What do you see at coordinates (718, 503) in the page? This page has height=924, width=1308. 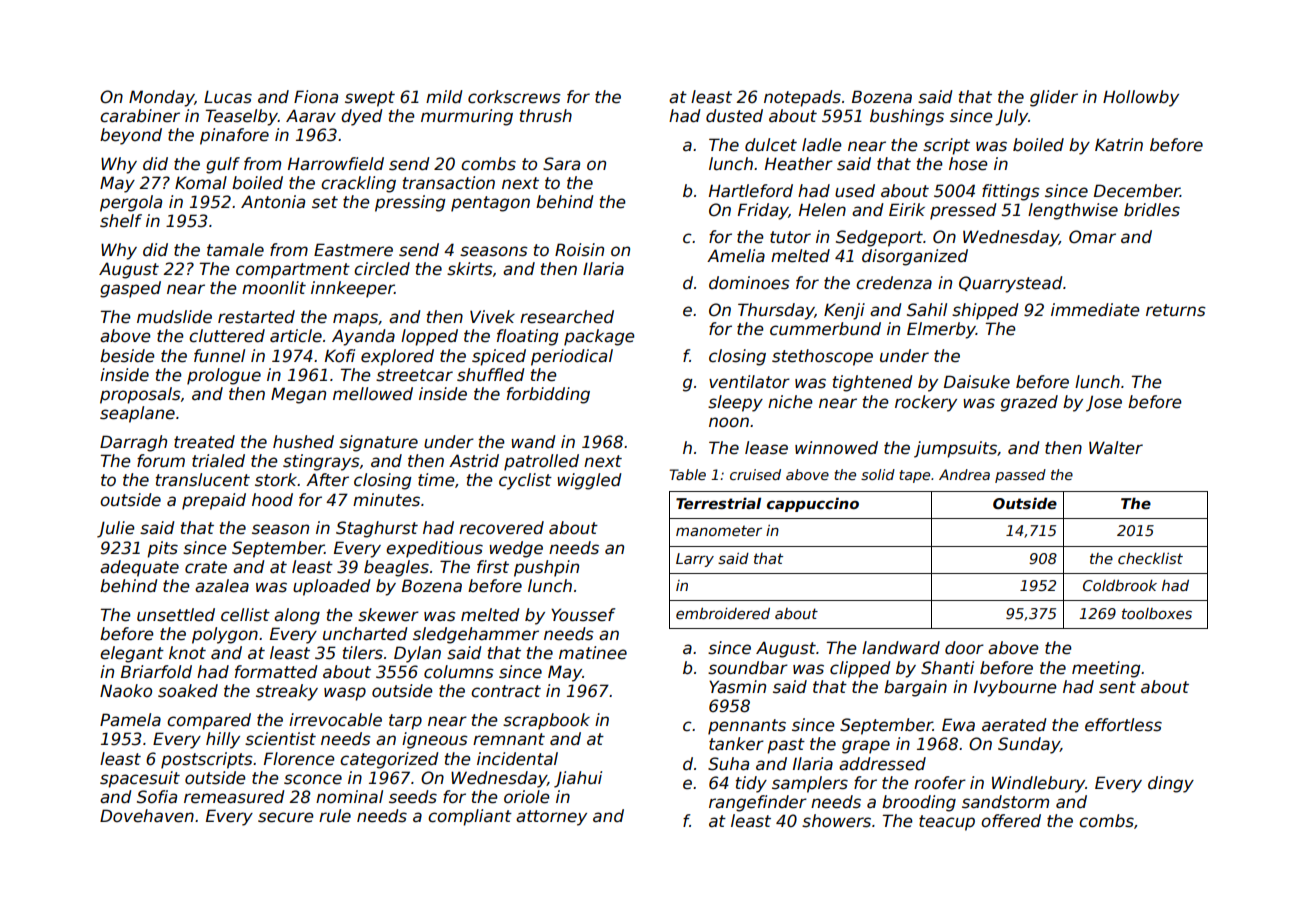 I see `Terrestrial` at bounding box center [718, 503].
